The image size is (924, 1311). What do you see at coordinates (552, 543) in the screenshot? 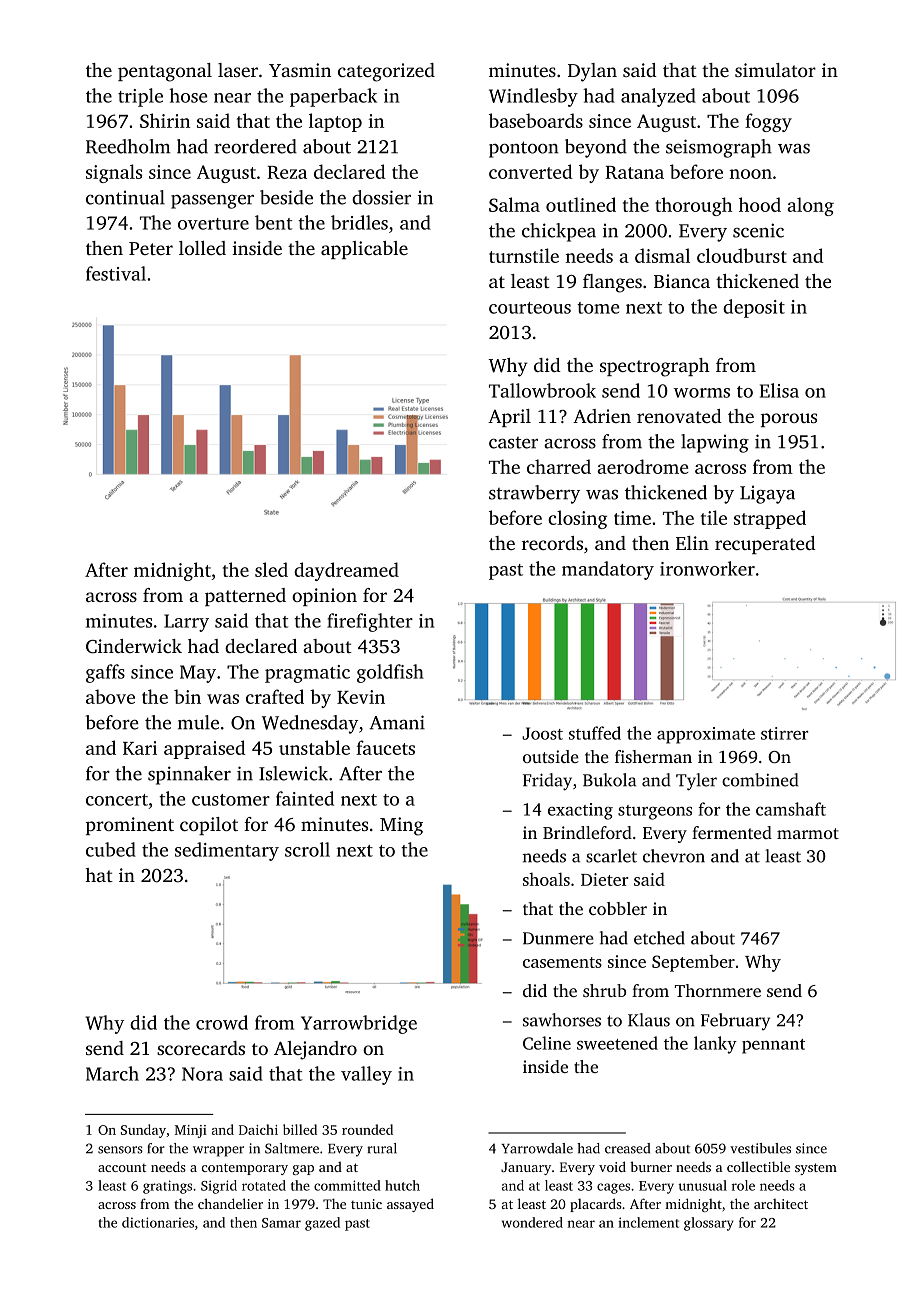
I see `records` at bounding box center [552, 543].
